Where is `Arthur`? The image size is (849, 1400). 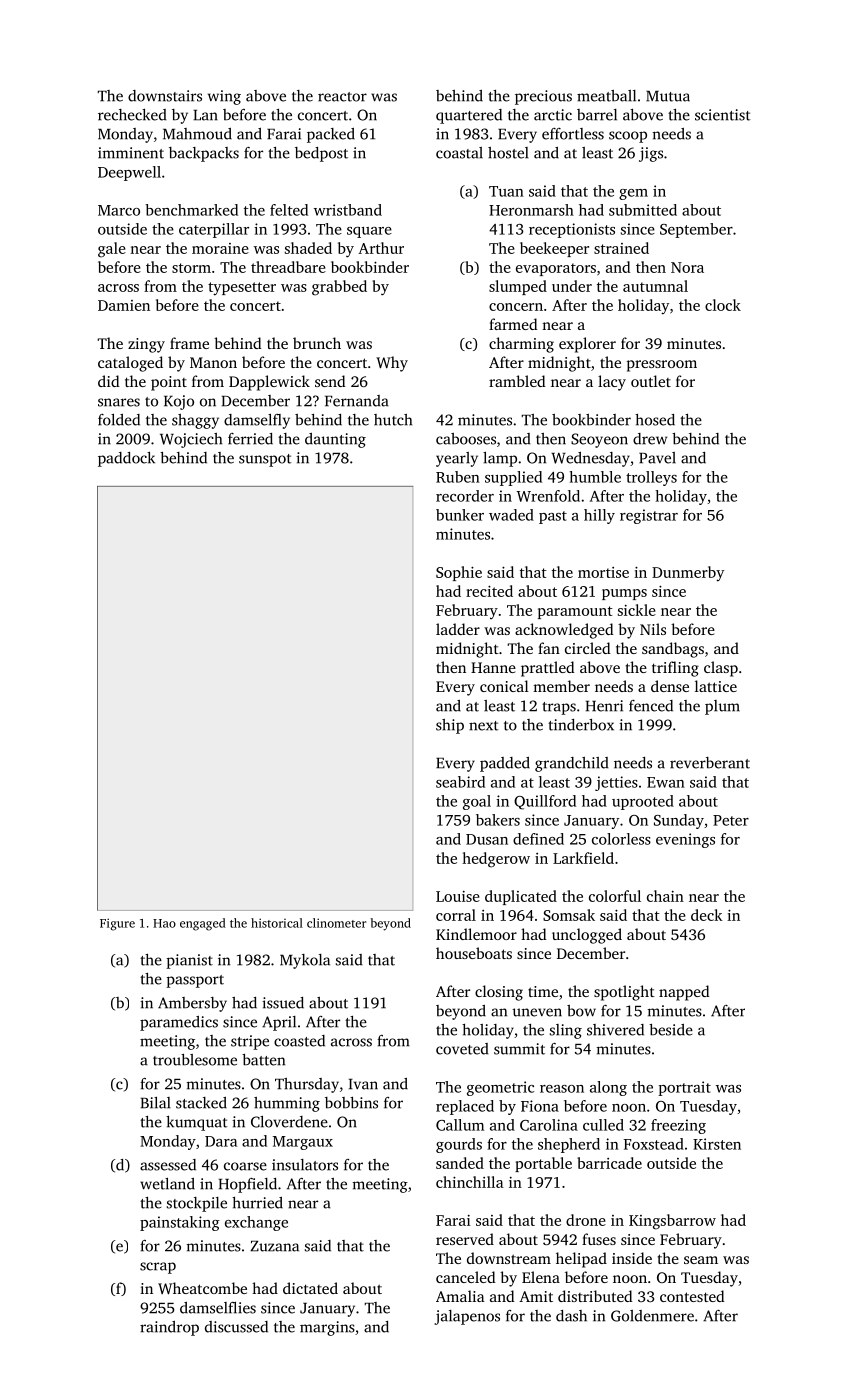 Arthur is located at coordinates (381, 248).
